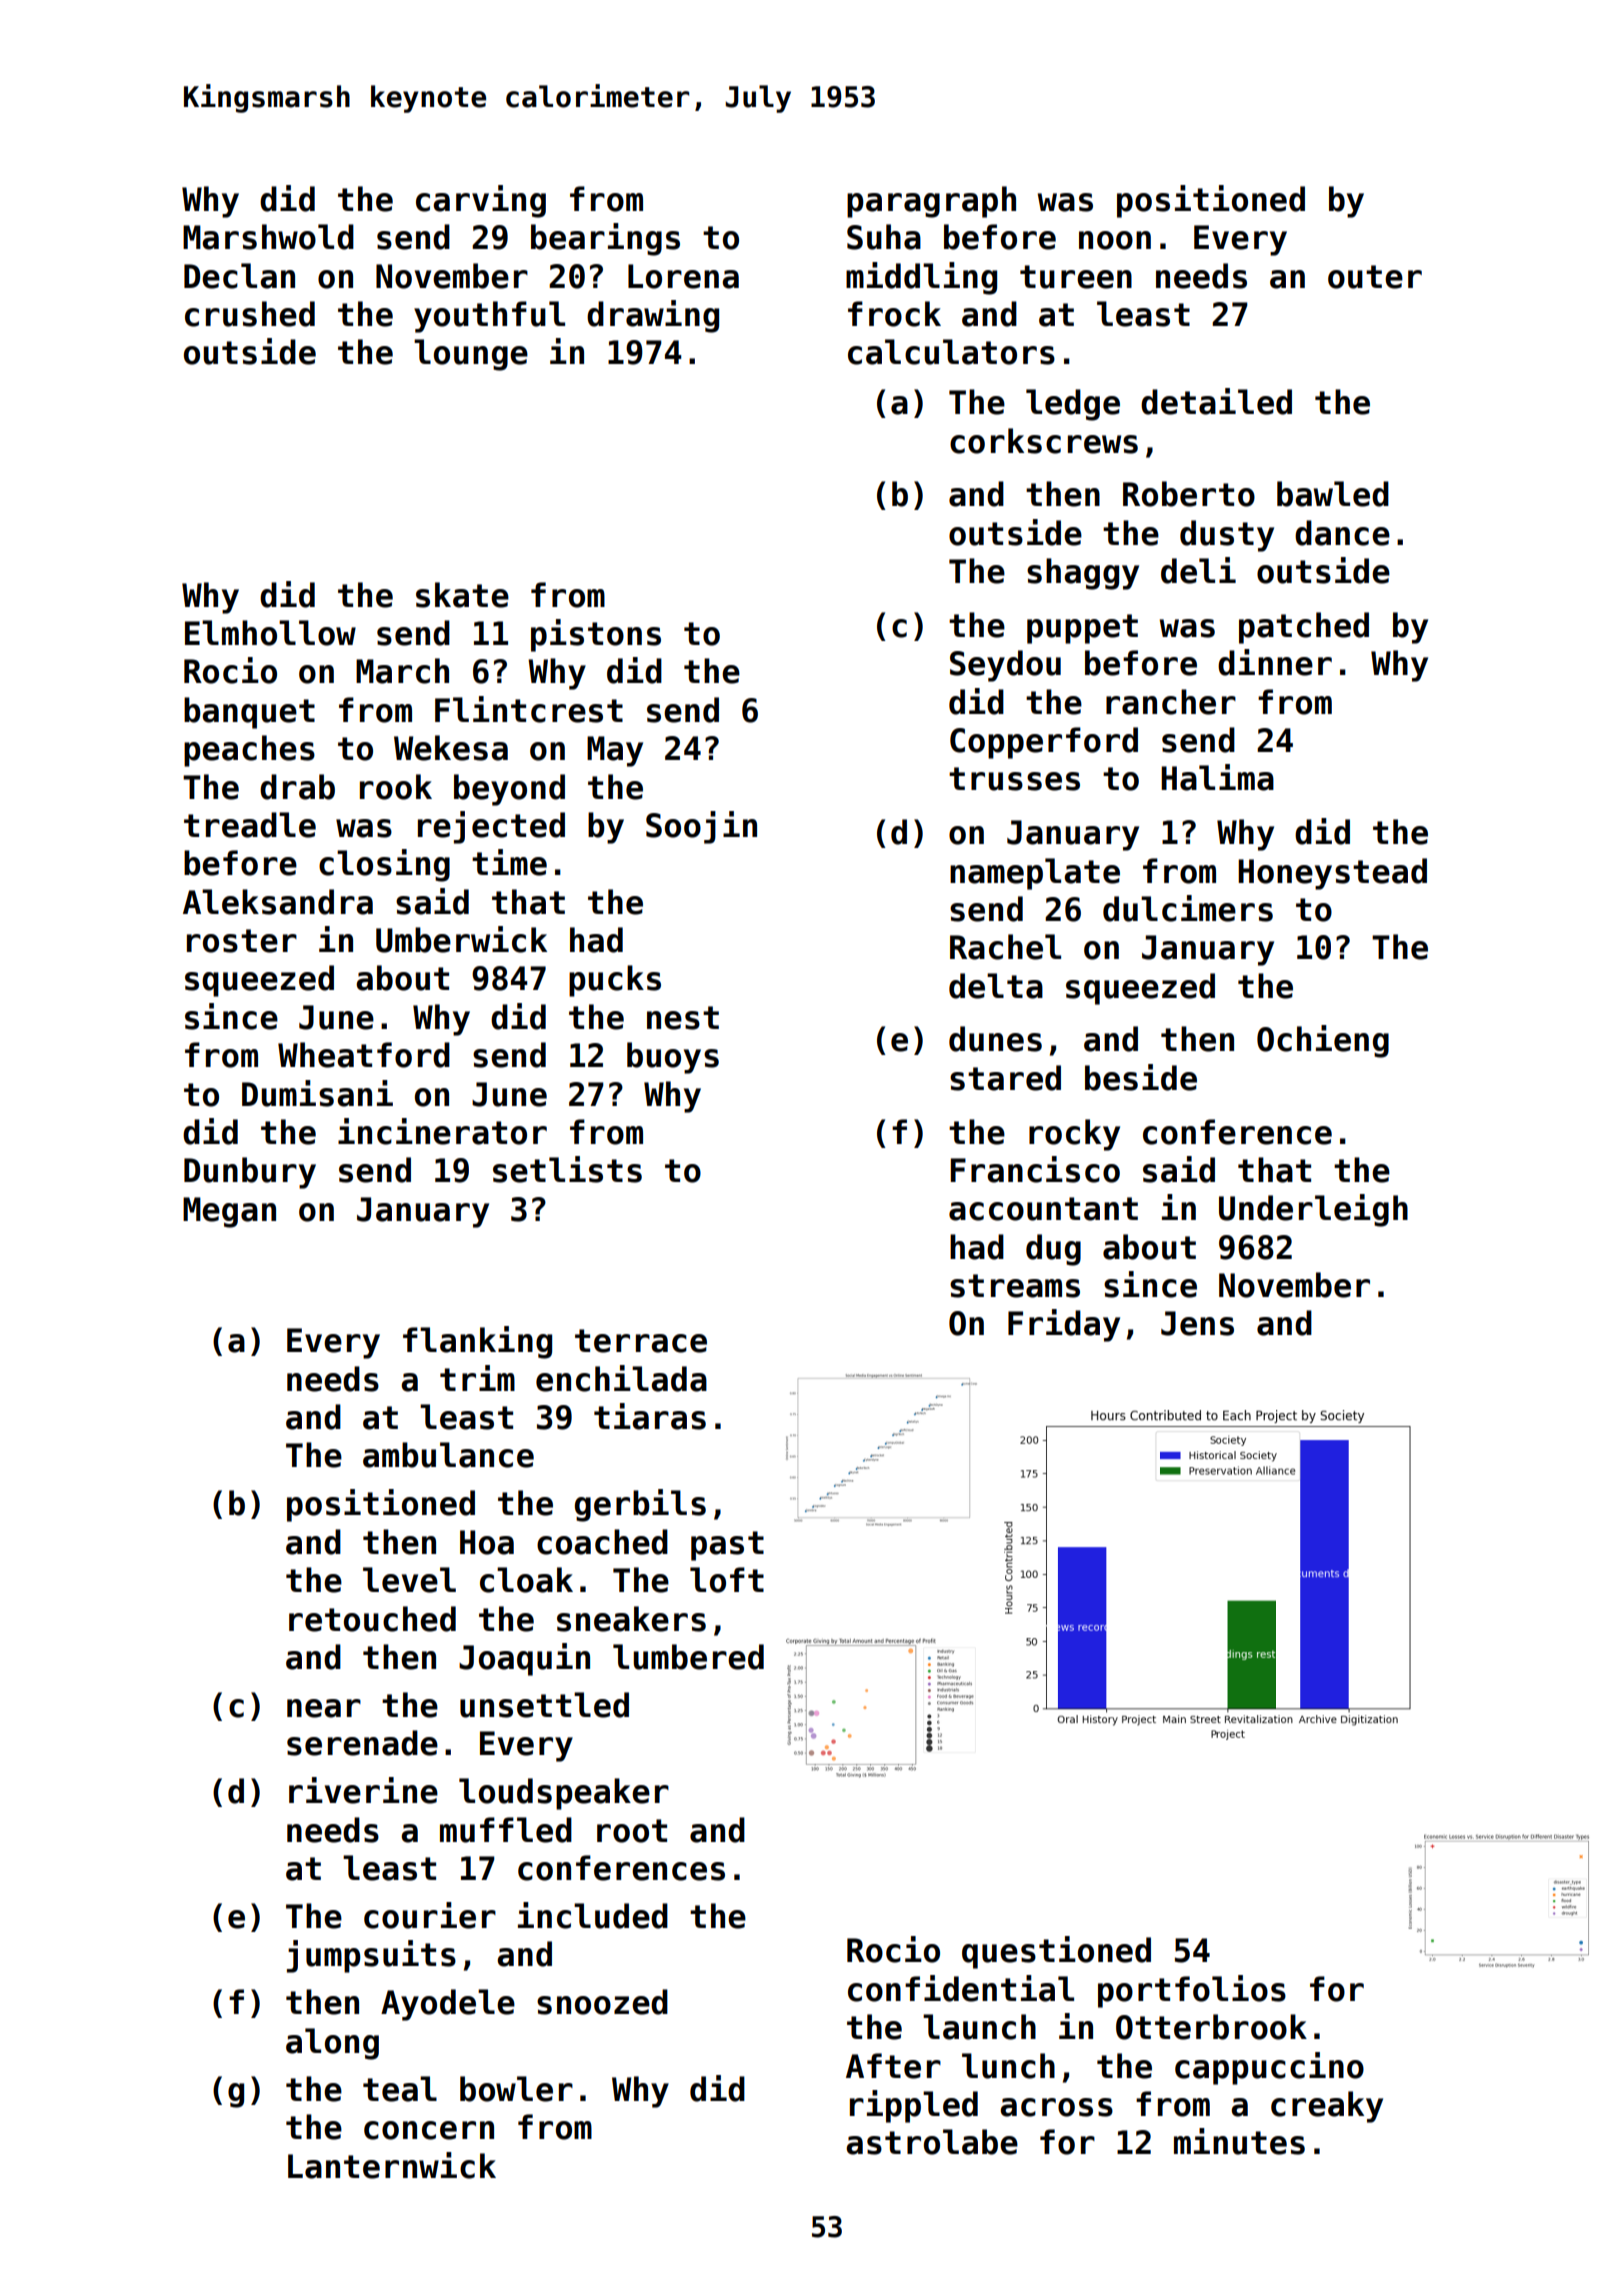 Image resolution: width=1620 pixels, height=2292 pixels. What do you see at coordinates (481, 201) in the page?
I see `carving` at bounding box center [481, 201].
